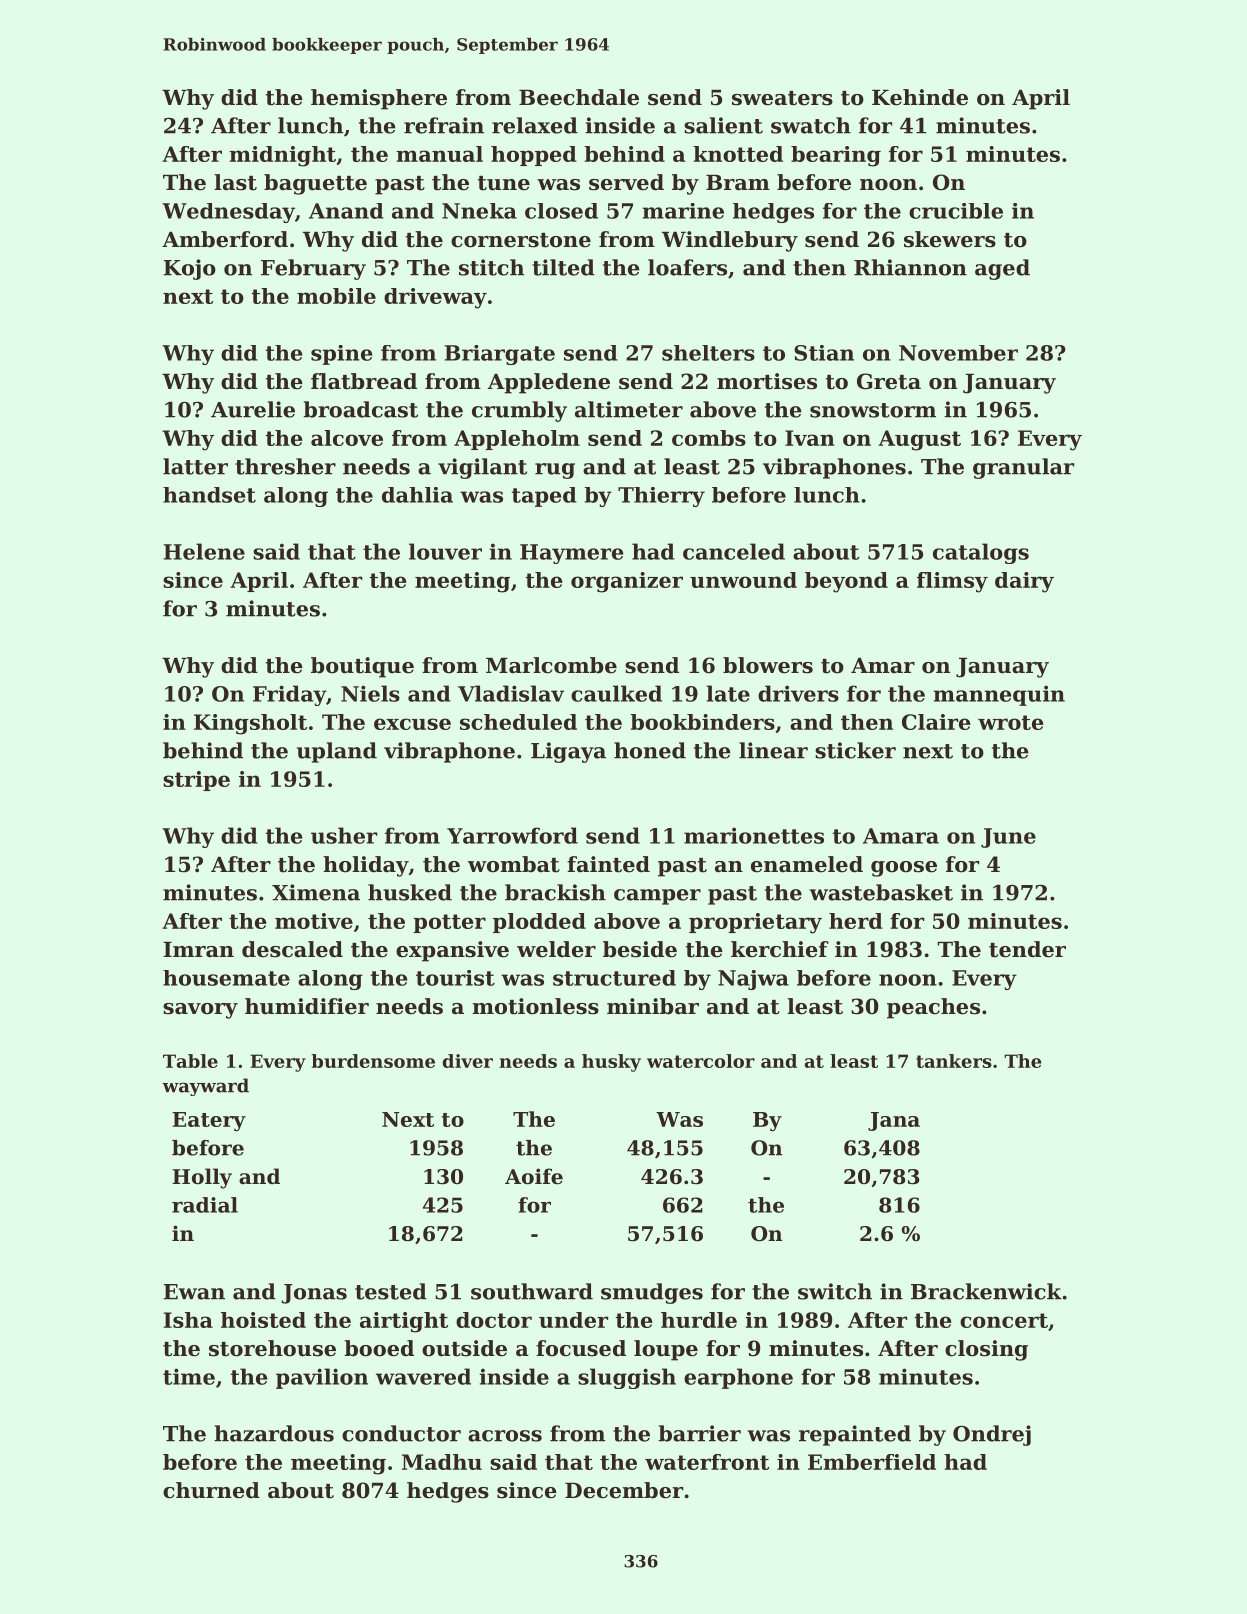 This page has width=1247, height=1614. I want to click on closing, so click(986, 1350).
